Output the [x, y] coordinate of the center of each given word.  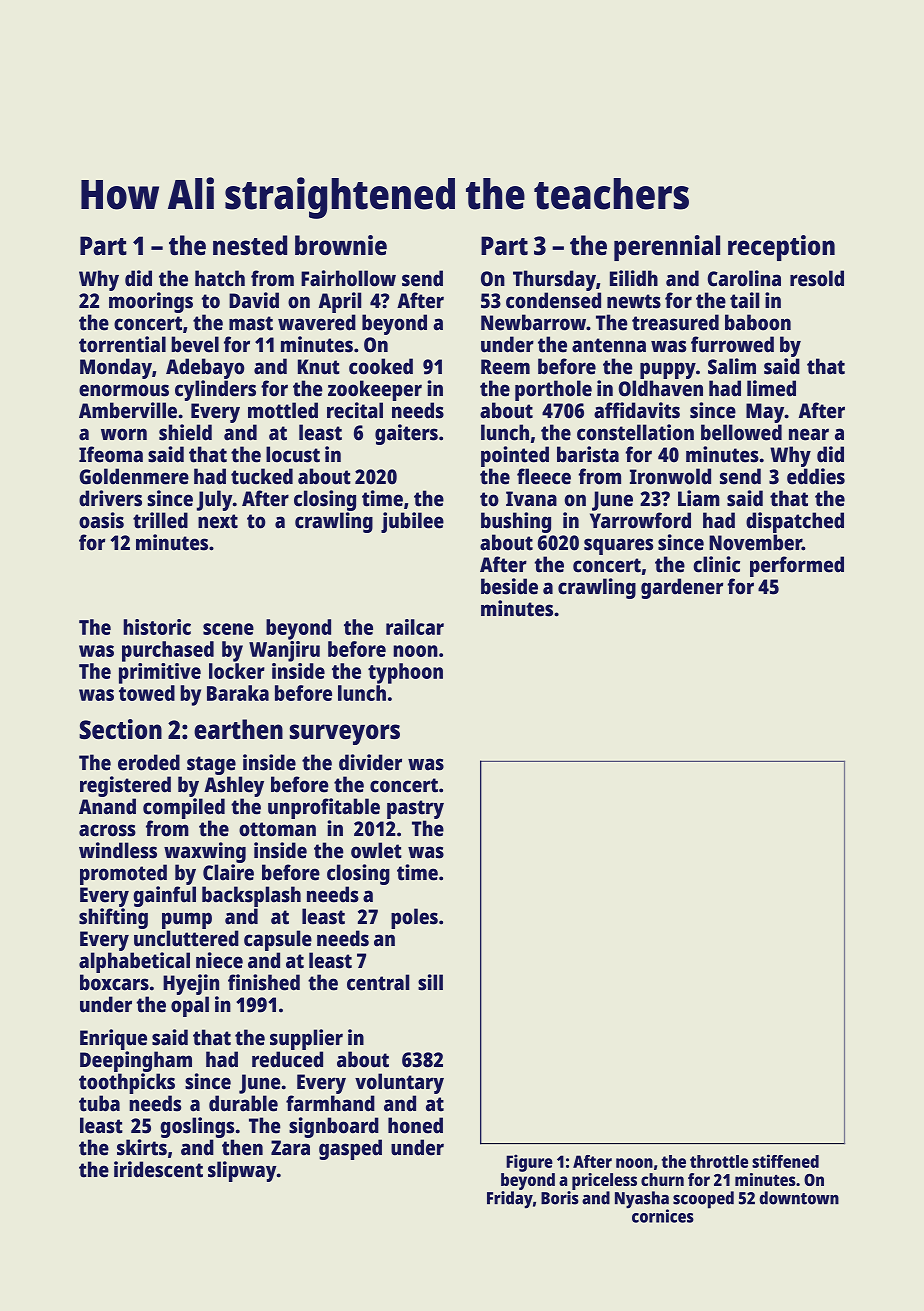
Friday [510, 1200]
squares [618, 546]
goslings [197, 1127]
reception [781, 248]
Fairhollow [348, 278]
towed [147, 693]
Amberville [128, 410]
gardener [682, 588]
